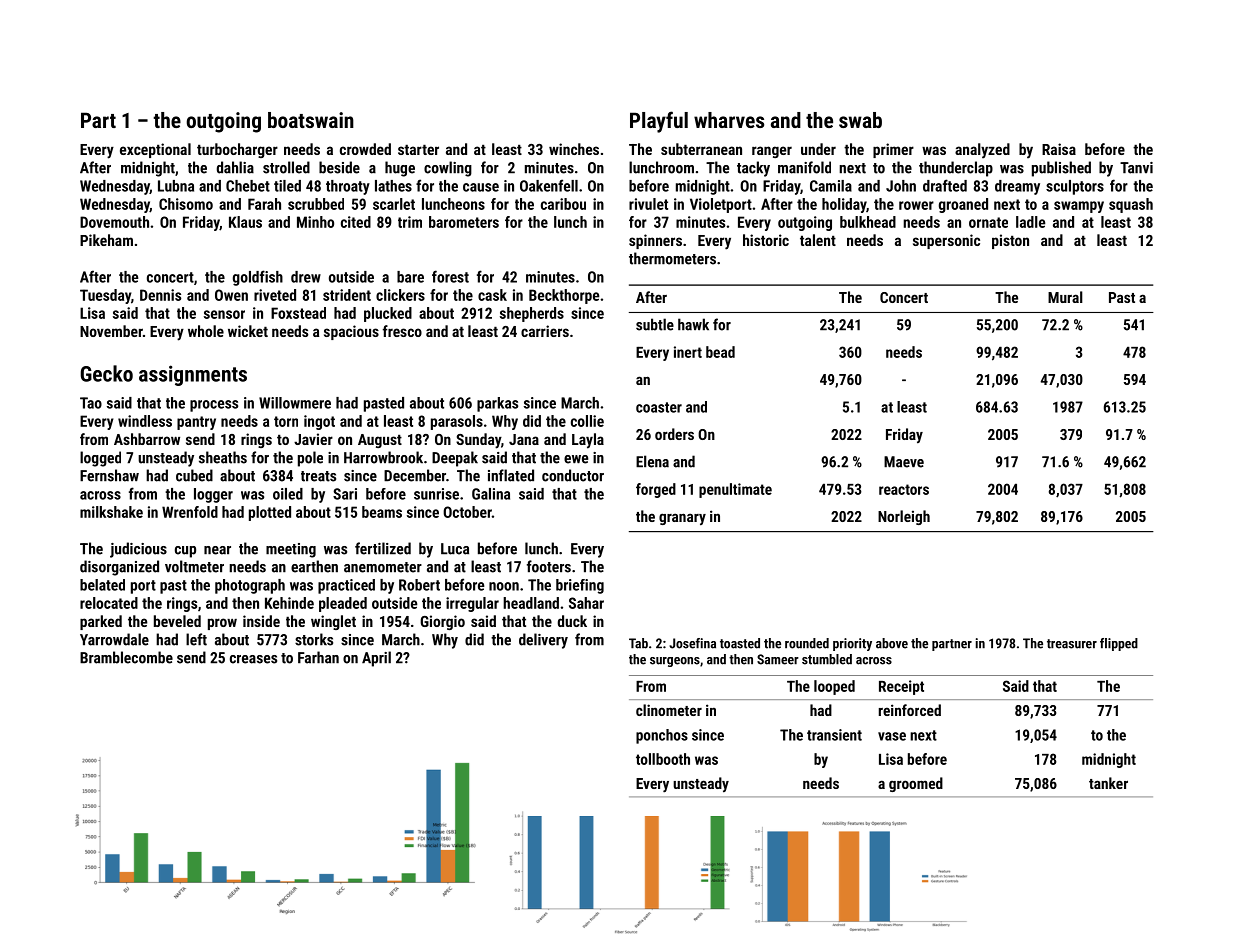  Describe the element at coordinates (901, 687) in the image. I see `Receipt` at that location.
